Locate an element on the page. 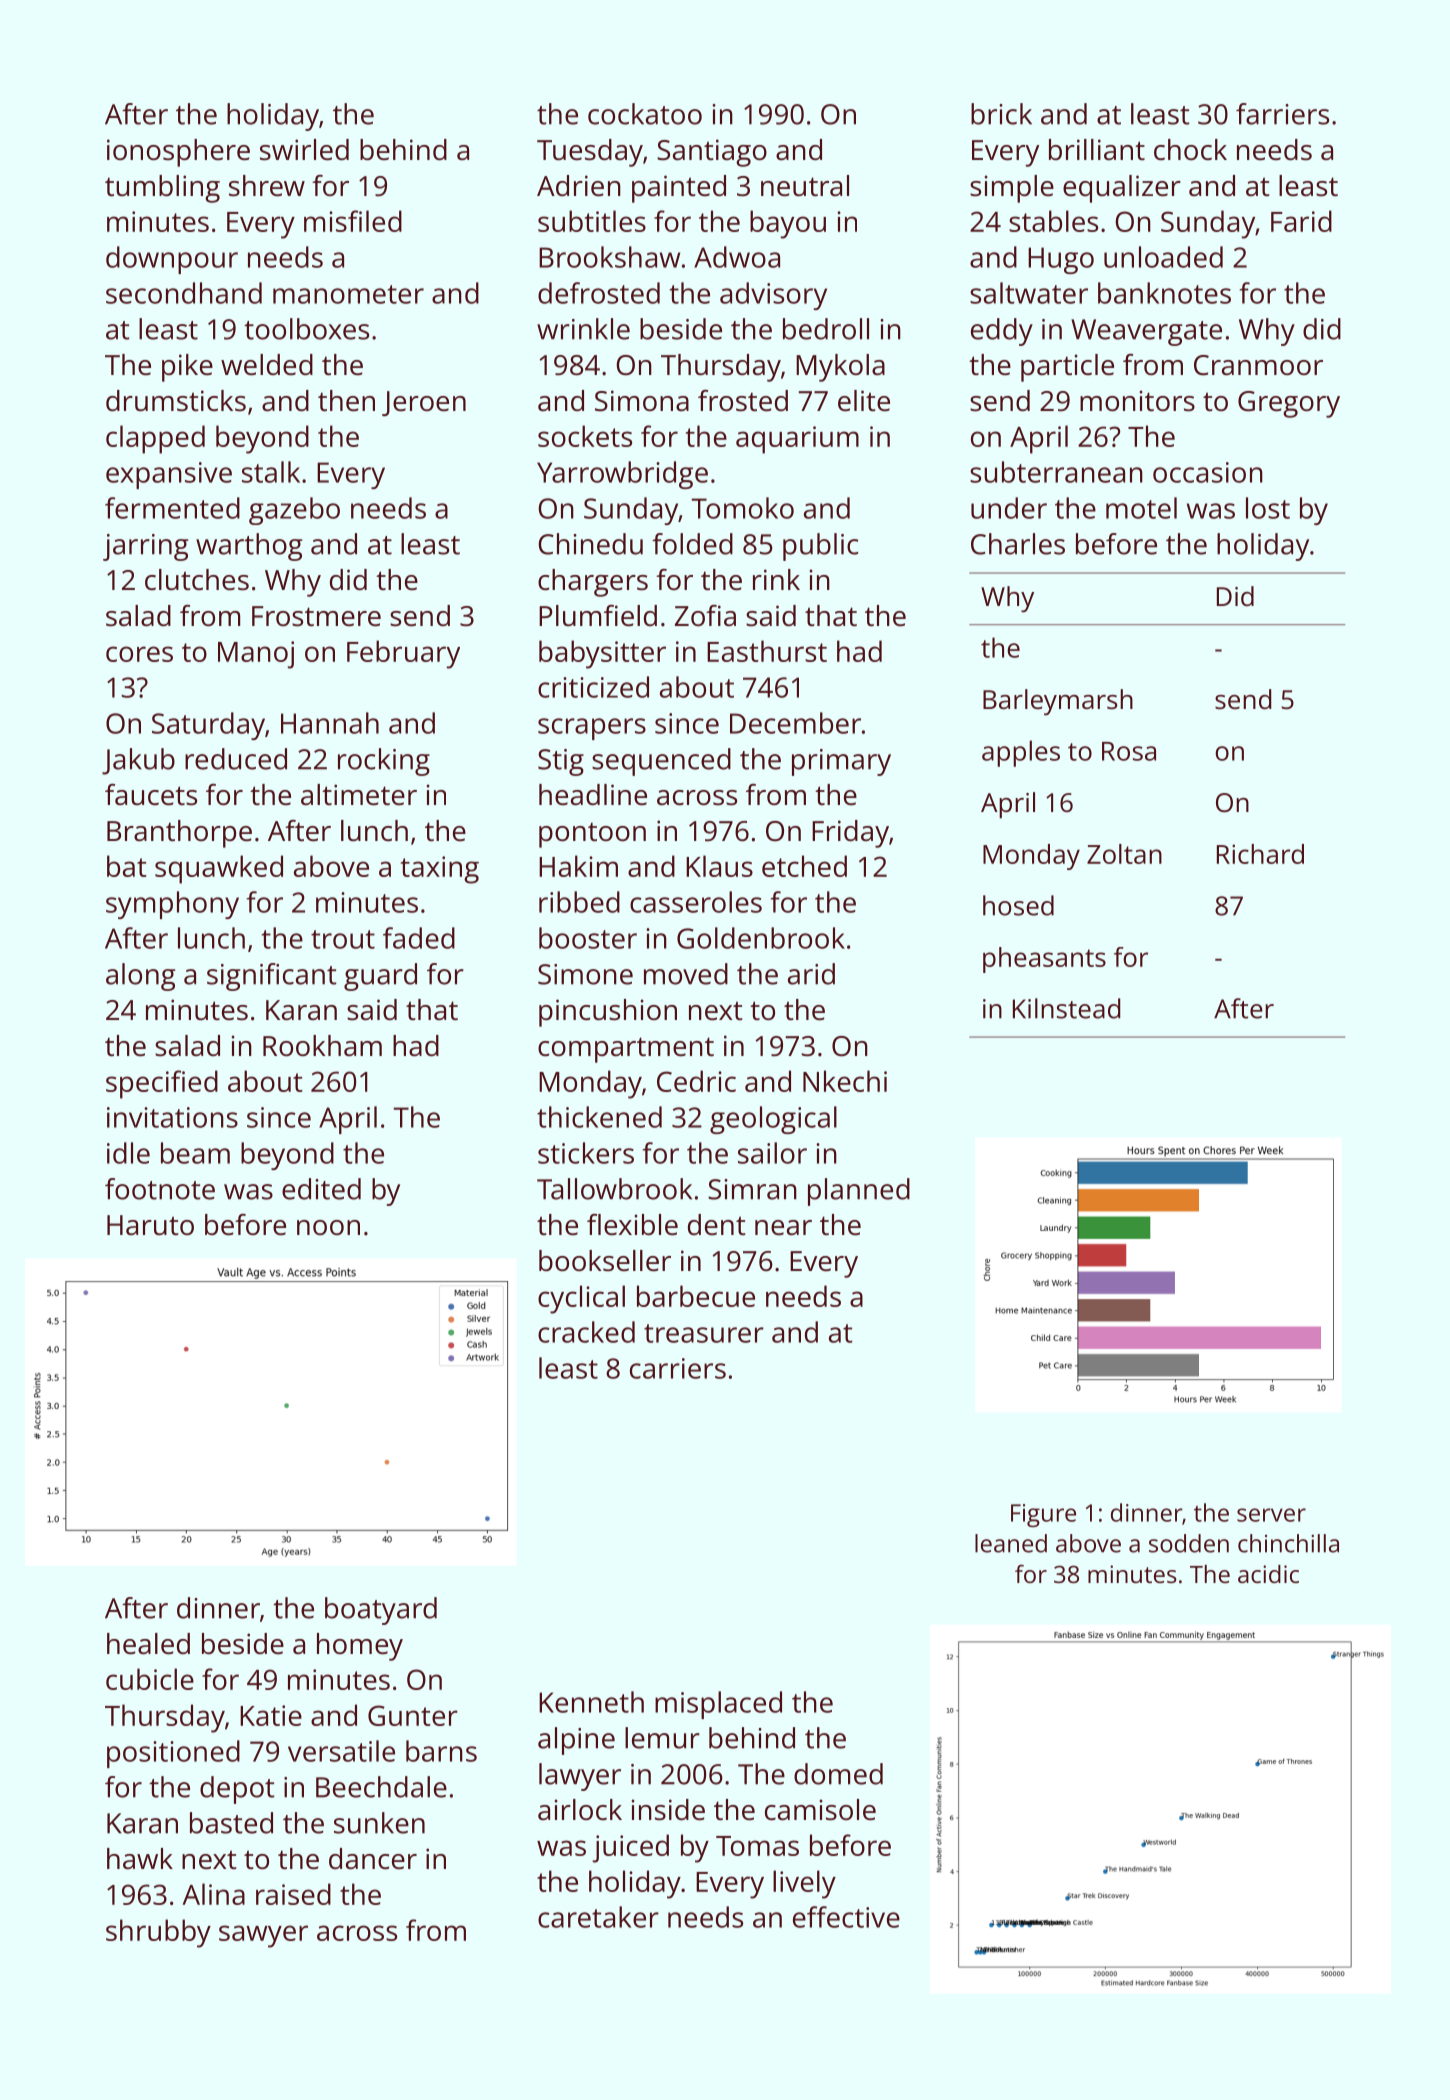 The height and width of the document is (2100, 1450). manometer is located at coordinates (348, 294).
